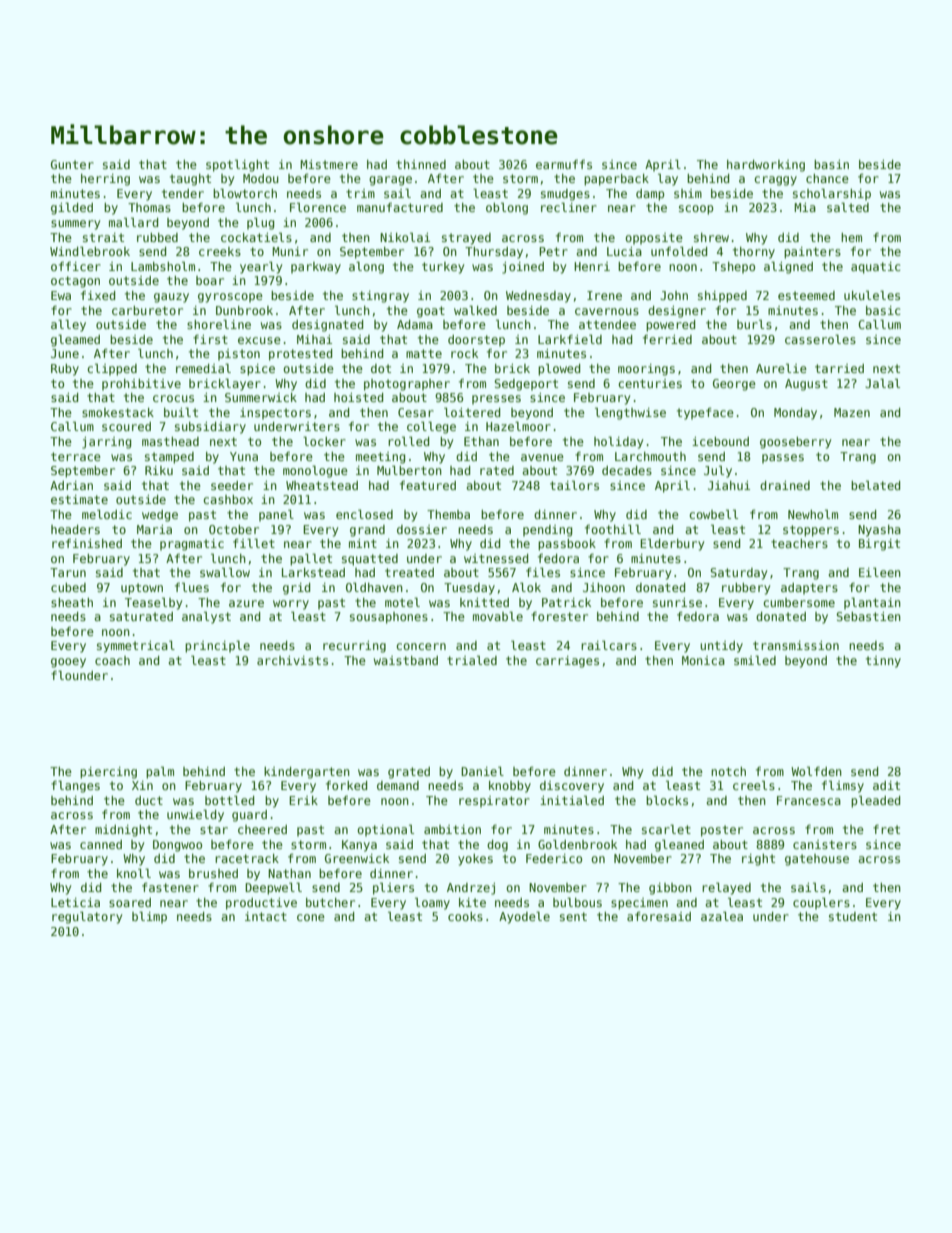  What do you see at coordinates (364, 514) in the screenshot?
I see `enclosed` at bounding box center [364, 514].
